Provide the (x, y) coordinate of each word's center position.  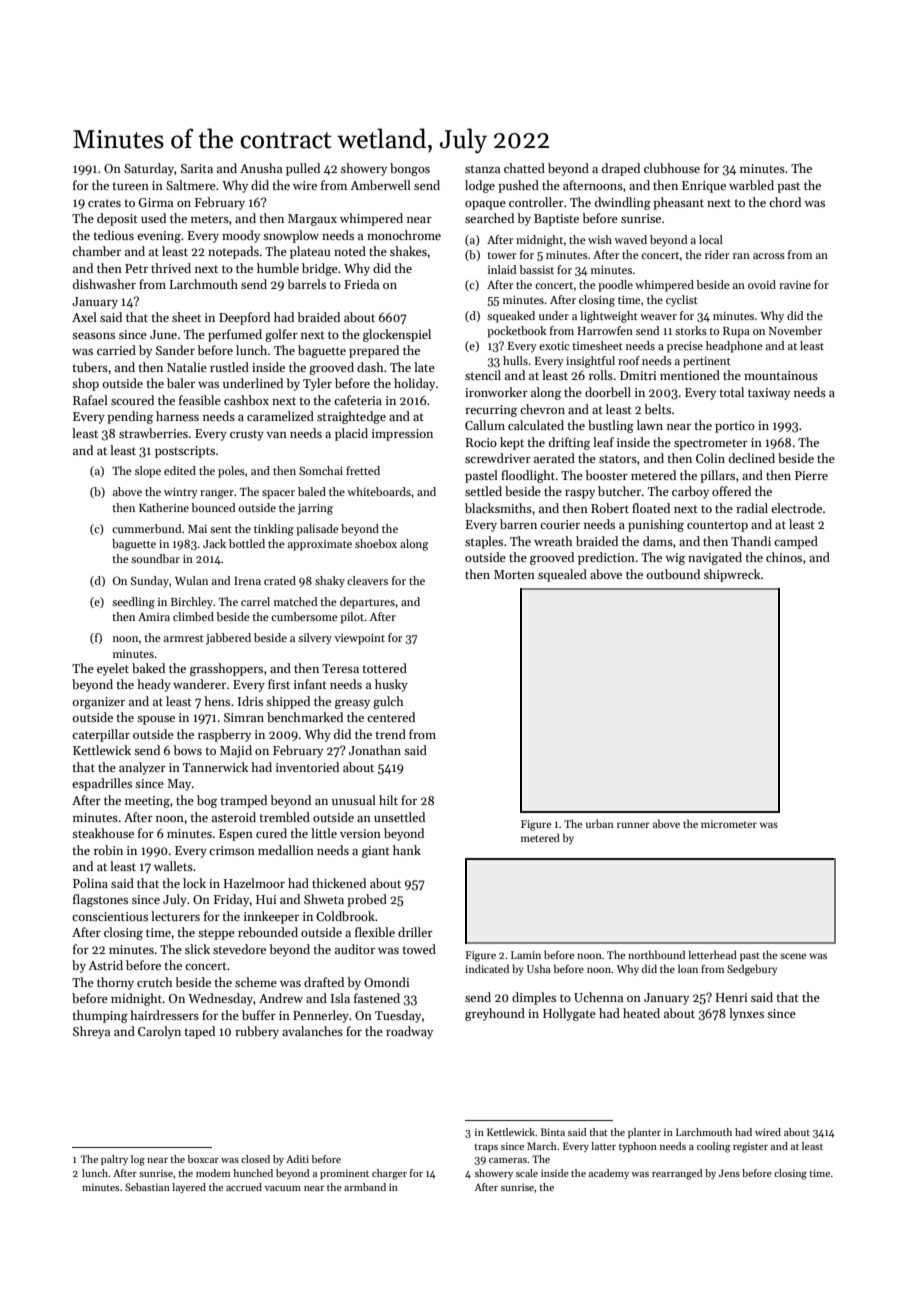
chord (785, 202)
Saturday (149, 169)
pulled (303, 169)
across (769, 256)
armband (365, 1187)
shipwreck (732, 575)
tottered (385, 668)
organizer (98, 703)
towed (419, 949)
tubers (90, 367)
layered (189, 1188)
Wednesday (220, 999)
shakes (408, 251)
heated (641, 1013)
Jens (729, 1173)
